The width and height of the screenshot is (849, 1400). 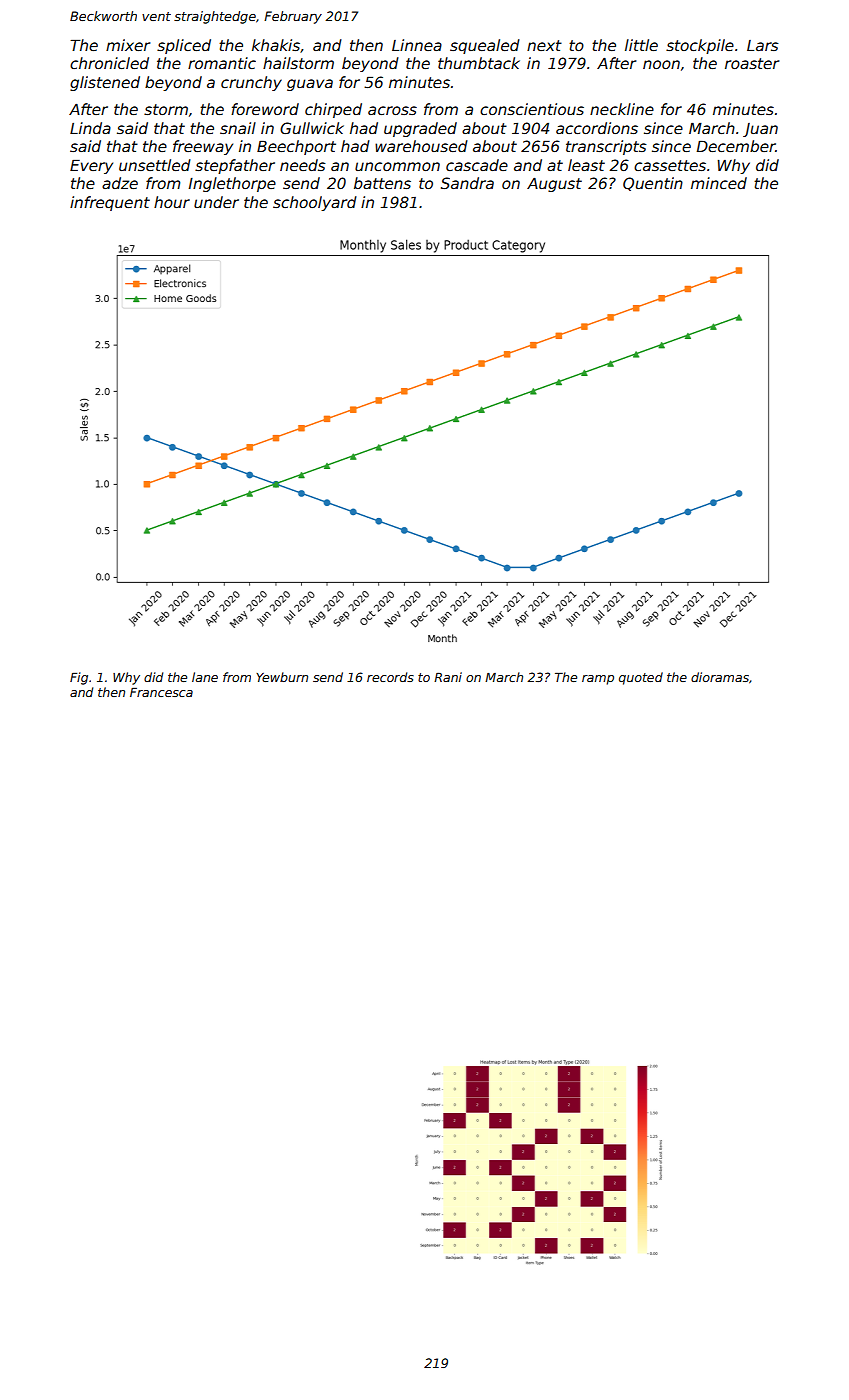 I want to click on dioramas, so click(x=720, y=677).
